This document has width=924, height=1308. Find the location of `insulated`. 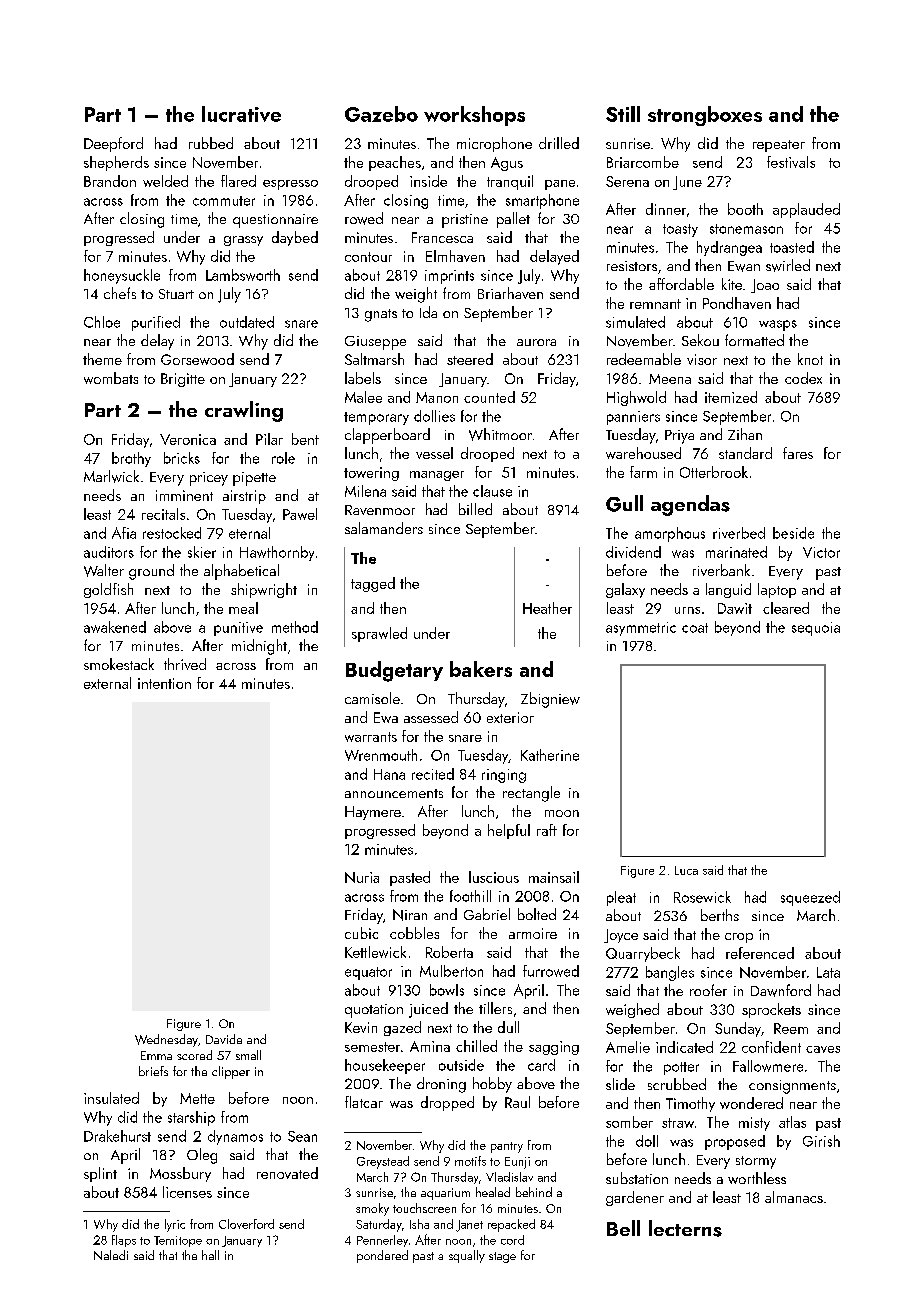

insulated is located at coordinates (111, 1098).
